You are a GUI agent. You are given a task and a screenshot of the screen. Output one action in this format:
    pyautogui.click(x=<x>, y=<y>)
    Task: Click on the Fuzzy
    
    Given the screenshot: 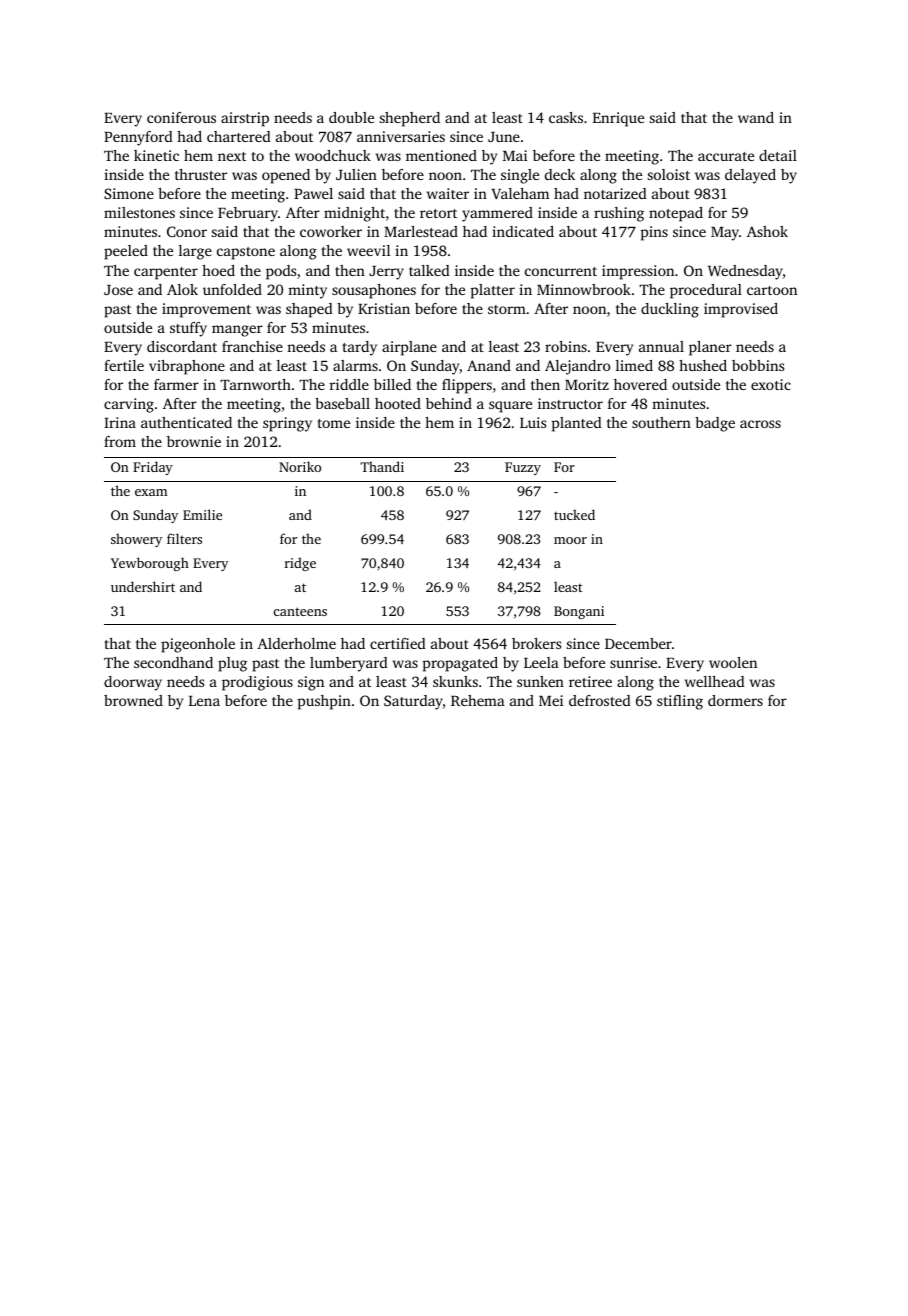 What is the action you would take?
    pyautogui.click(x=523, y=468)
